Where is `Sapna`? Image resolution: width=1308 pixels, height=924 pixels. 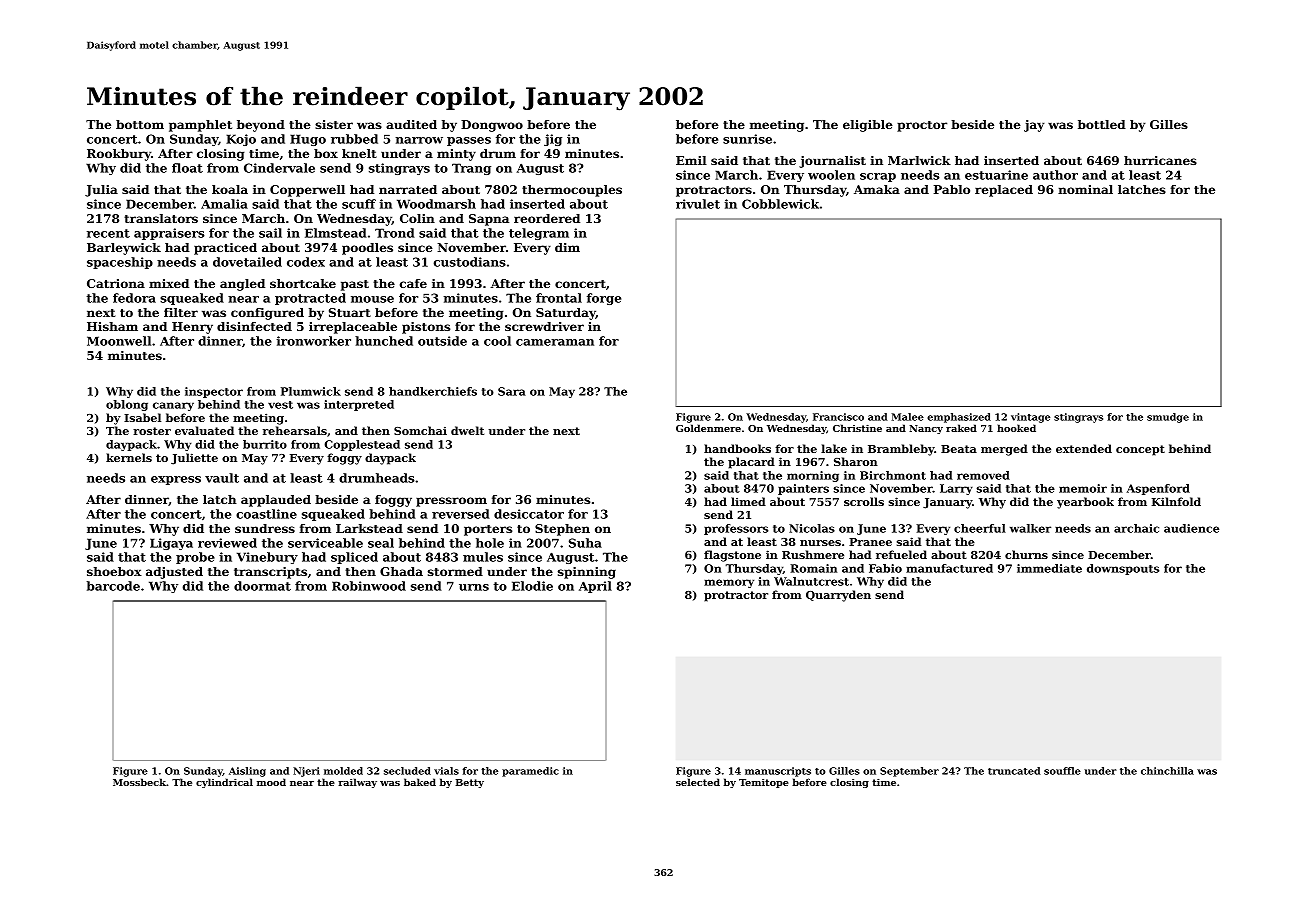 Sapna is located at coordinates (489, 220).
